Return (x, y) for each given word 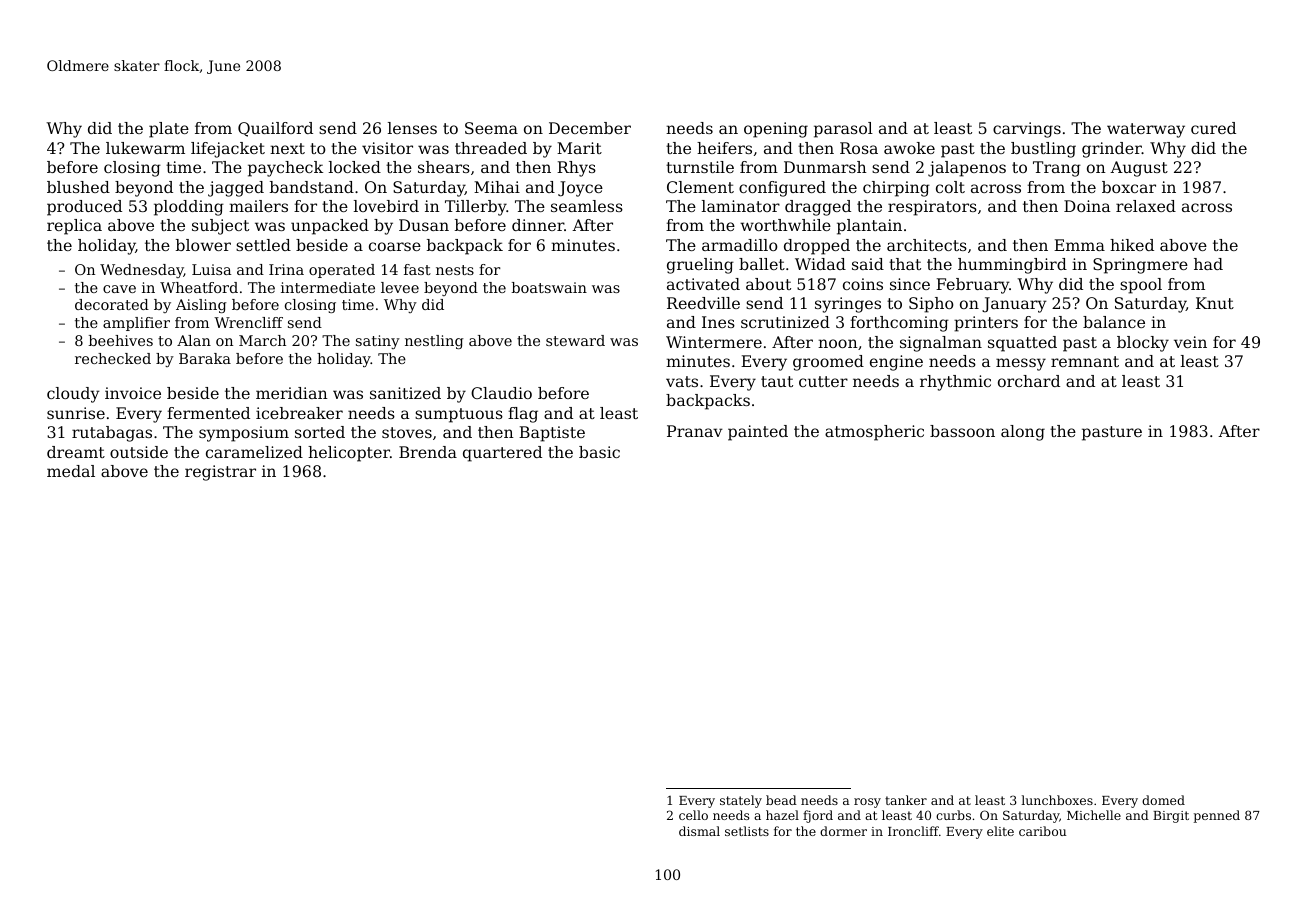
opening (776, 130)
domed (1163, 800)
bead (781, 800)
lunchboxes (1057, 800)
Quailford (275, 129)
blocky (1143, 344)
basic (599, 452)
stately (741, 801)
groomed (828, 363)
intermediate (328, 287)
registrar (220, 473)
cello (693, 815)
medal (71, 471)
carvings (1027, 130)
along (1023, 433)
